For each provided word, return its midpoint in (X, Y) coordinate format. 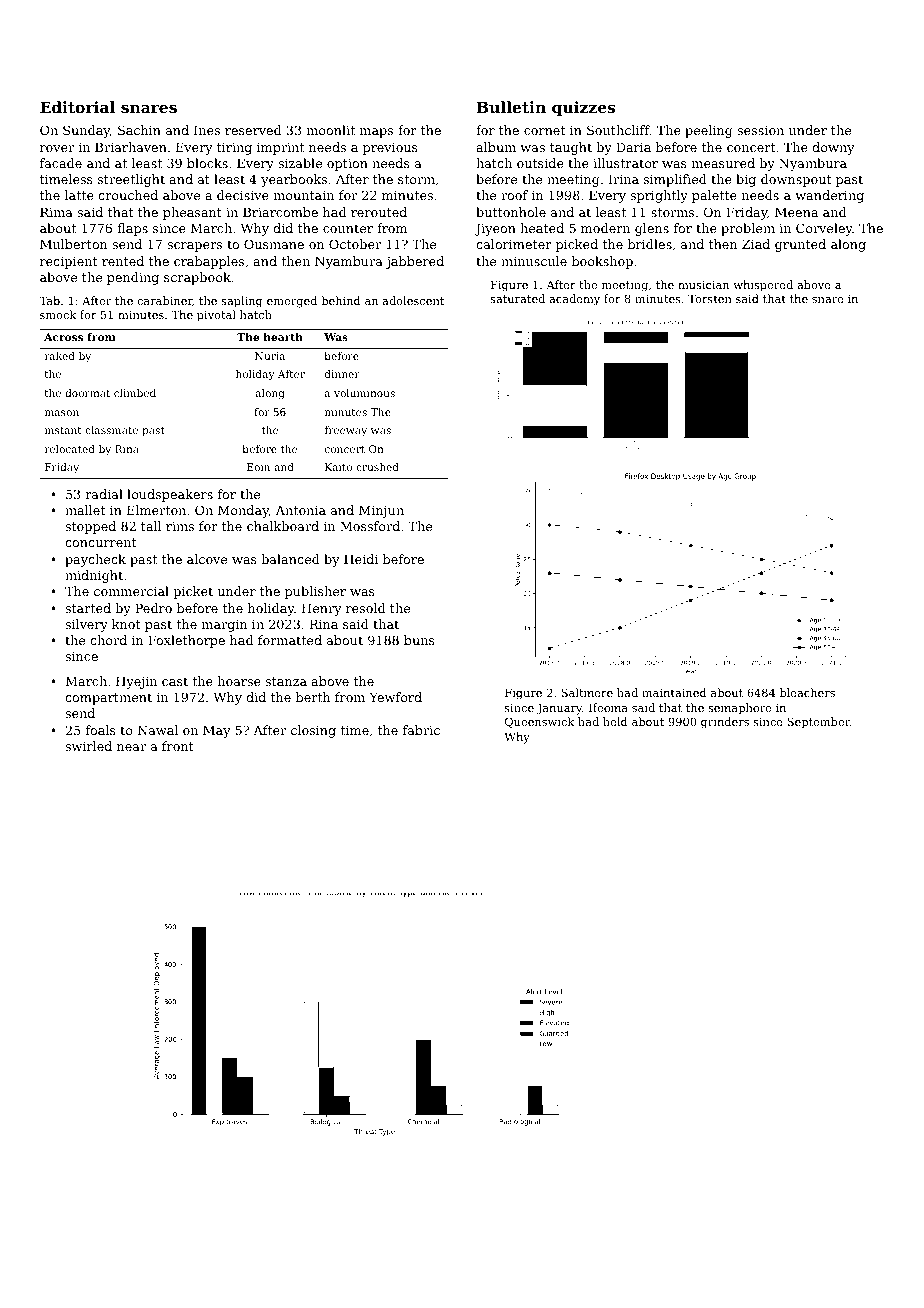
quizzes (583, 108)
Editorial (77, 107)
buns (419, 640)
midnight (94, 576)
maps (376, 133)
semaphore (739, 709)
